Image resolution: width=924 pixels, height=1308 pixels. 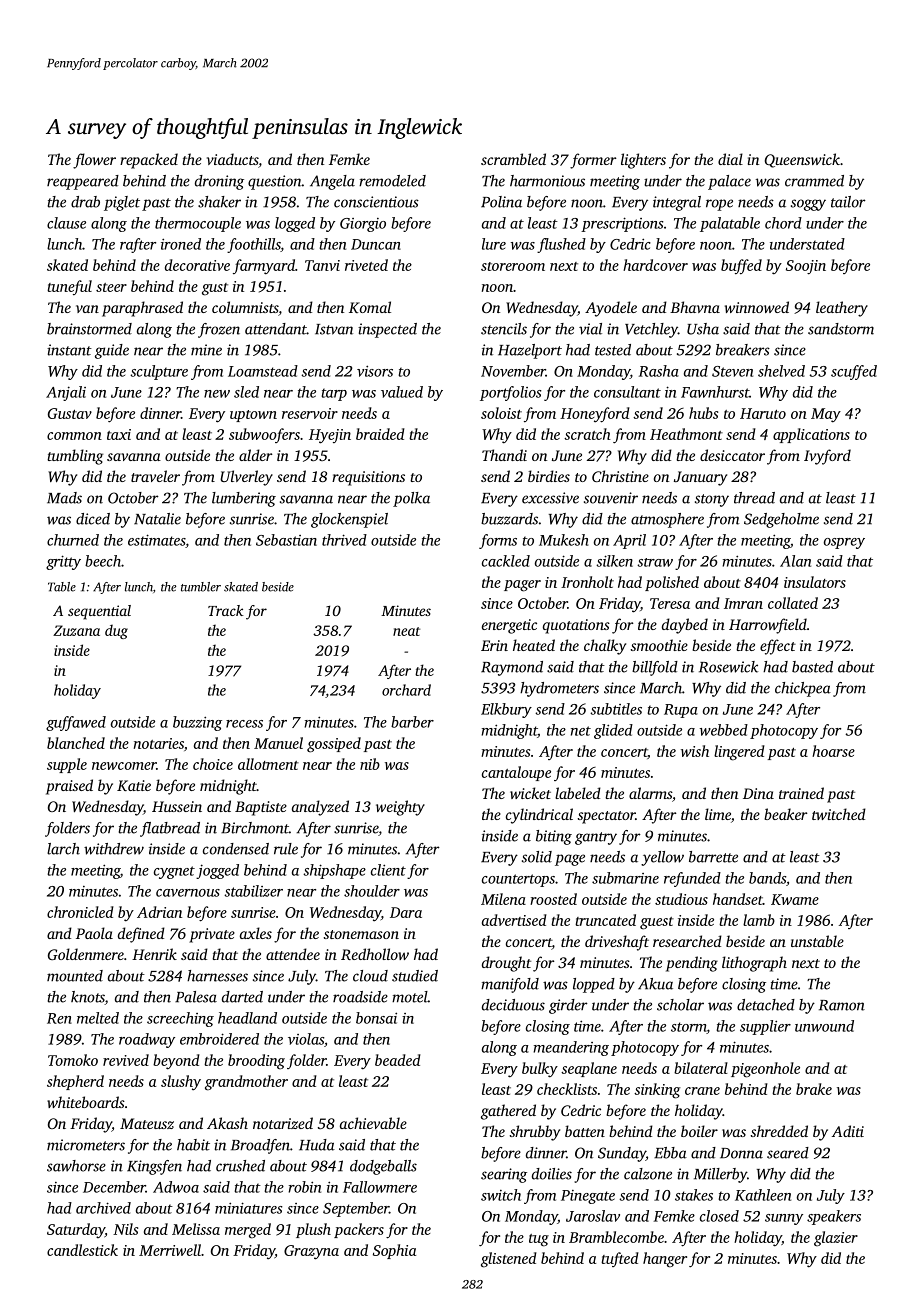 I want to click on Merriwell, so click(x=170, y=1250).
